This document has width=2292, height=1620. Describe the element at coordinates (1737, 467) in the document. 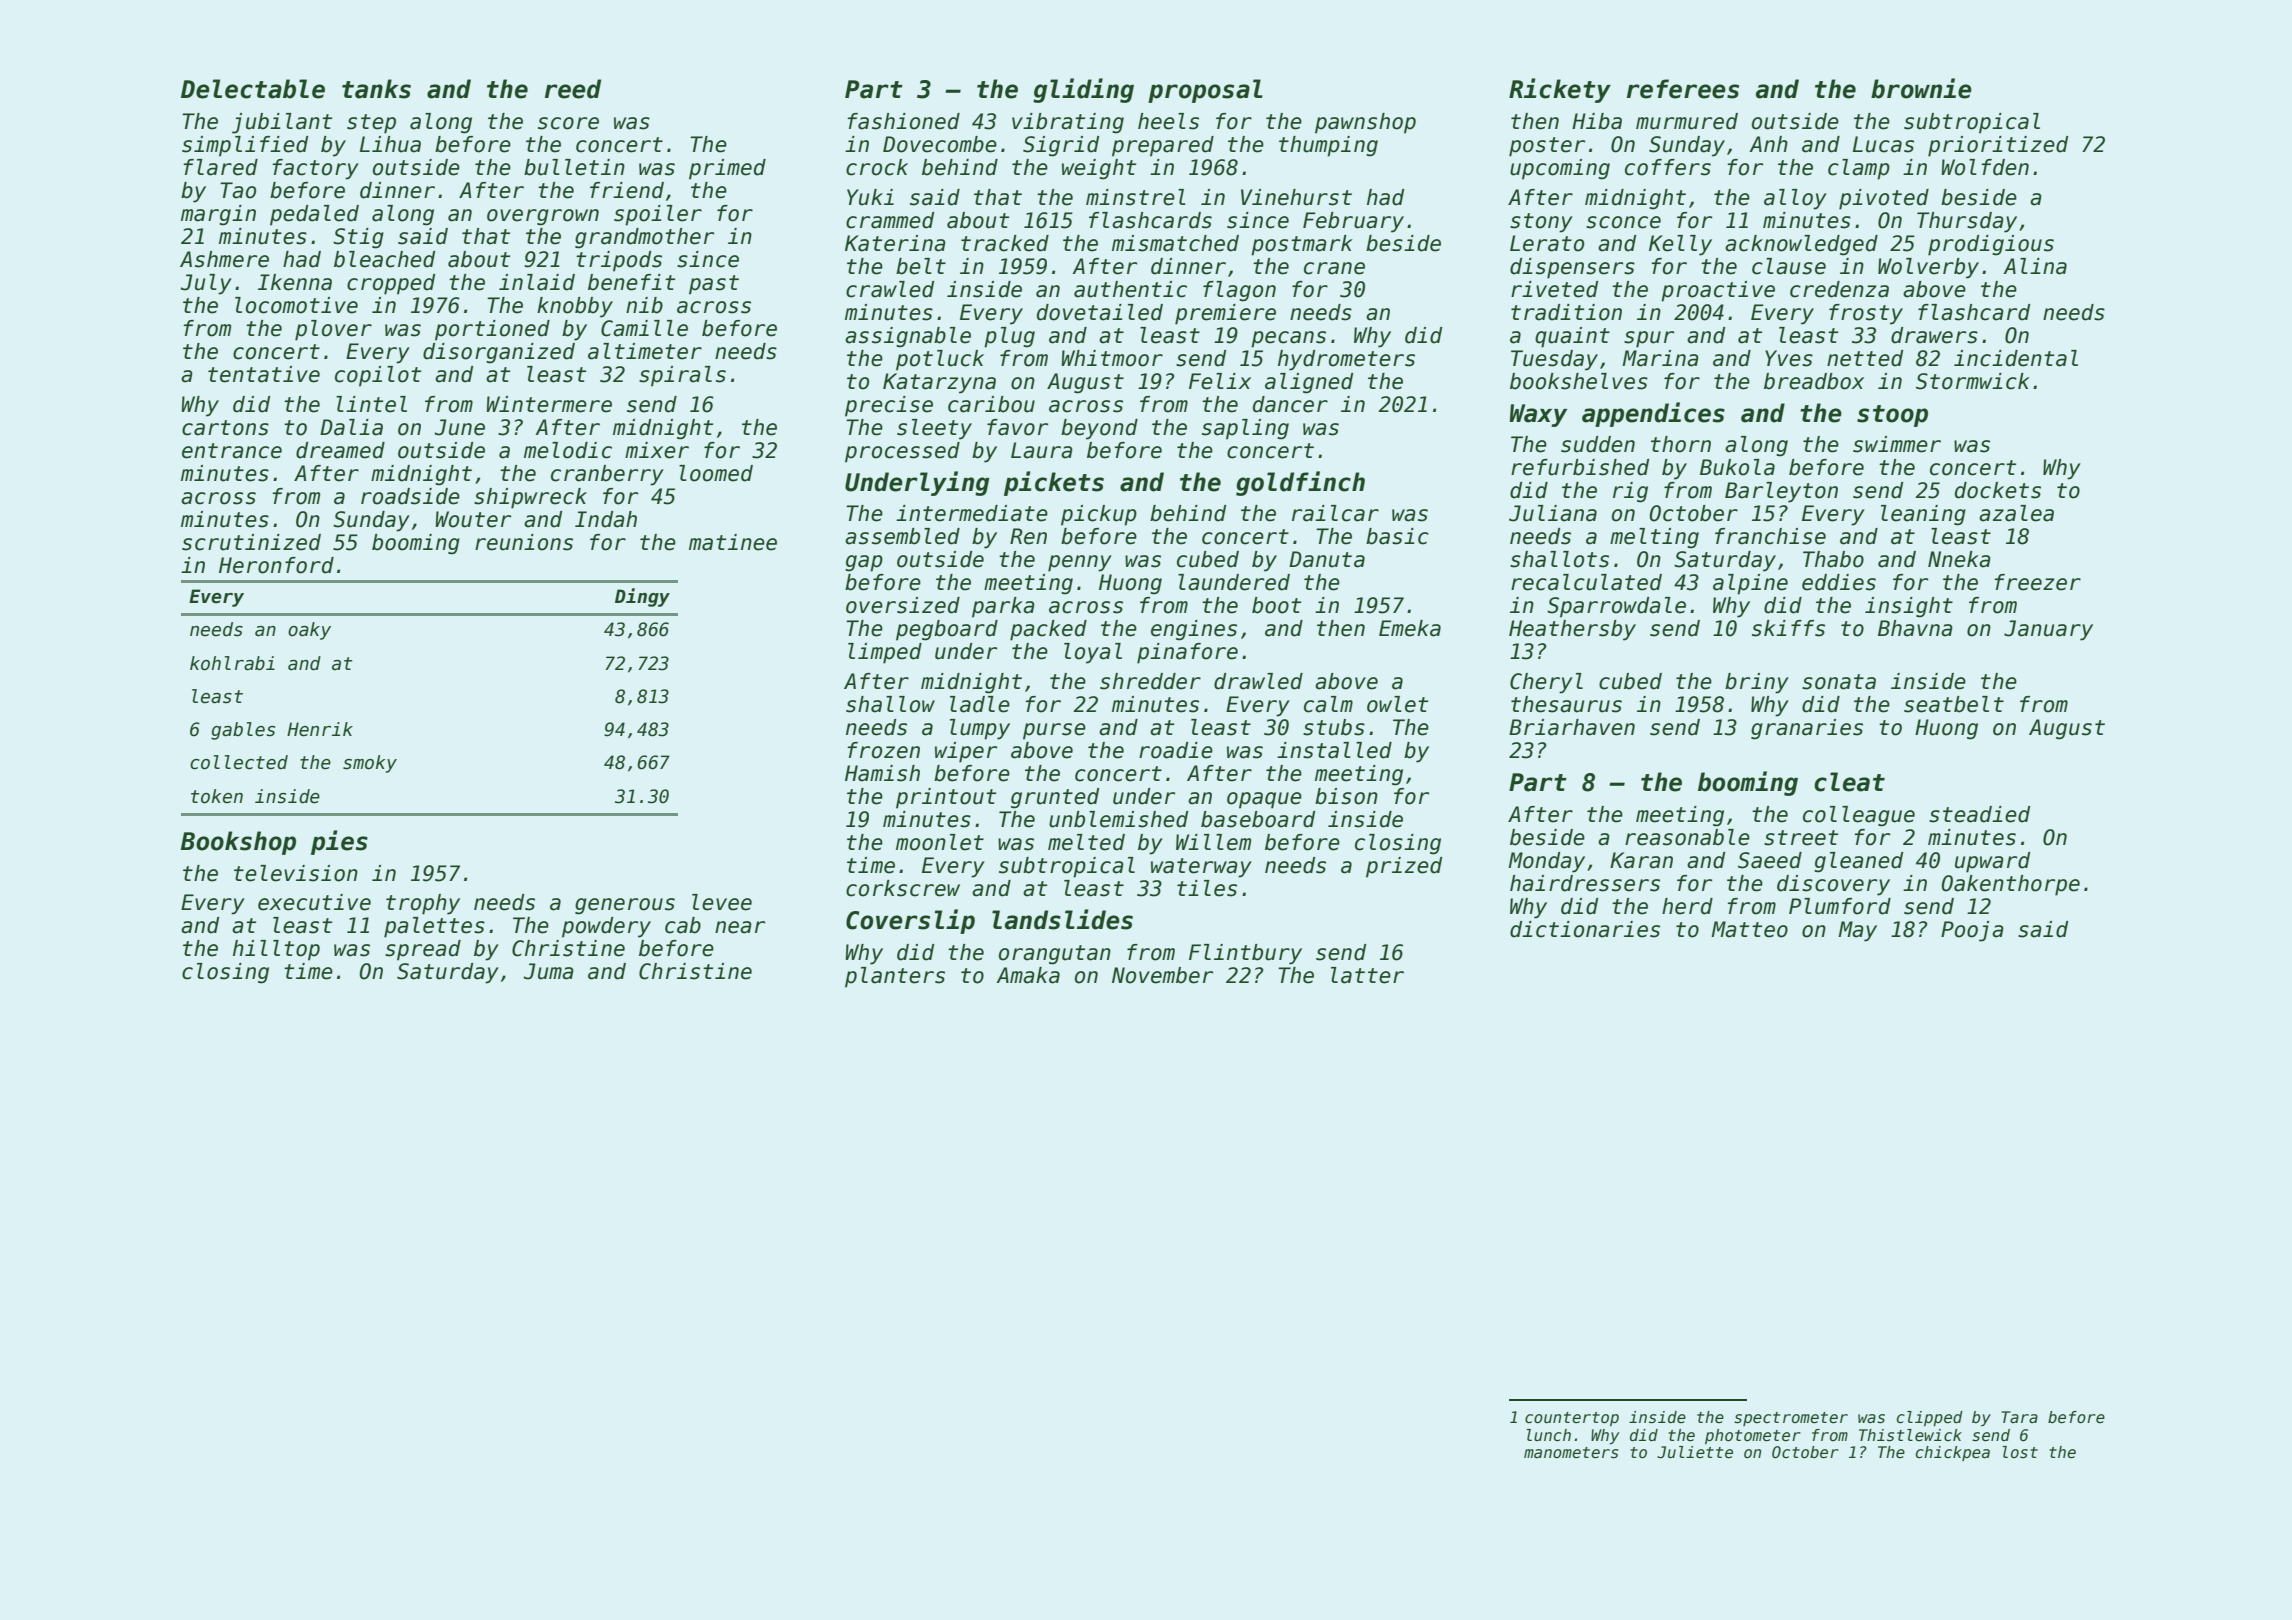

I see `Bukola` at that location.
